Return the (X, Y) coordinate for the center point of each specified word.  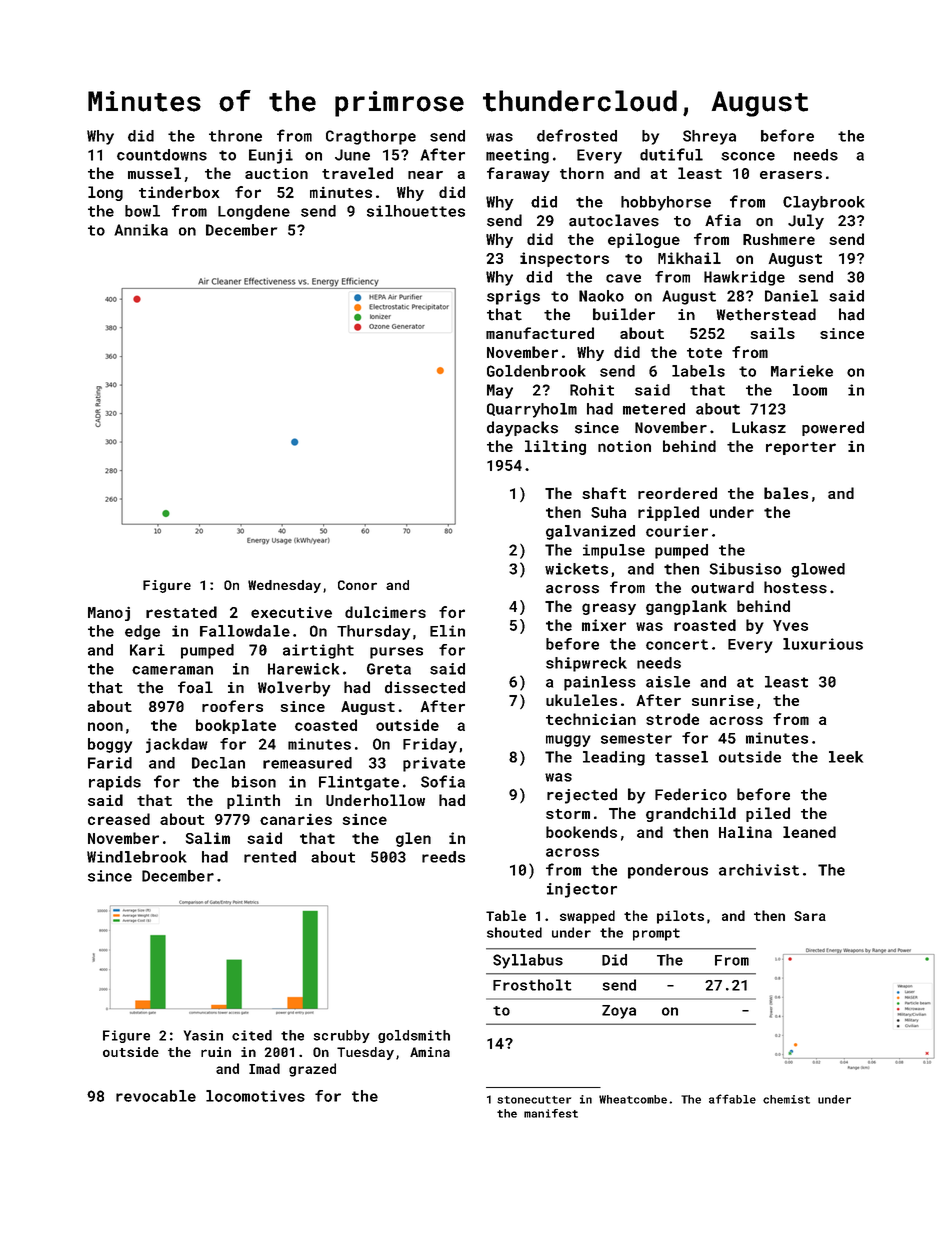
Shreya (709, 137)
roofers (232, 706)
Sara (810, 916)
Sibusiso (745, 569)
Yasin (203, 1035)
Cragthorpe (371, 137)
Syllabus (528, 961)
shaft (604, 493)
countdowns (162, 155)
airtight (318, 651)
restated (181, 612)
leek (846, 757)
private (434, 764)
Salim (208, 838)
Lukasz (759, 427)
